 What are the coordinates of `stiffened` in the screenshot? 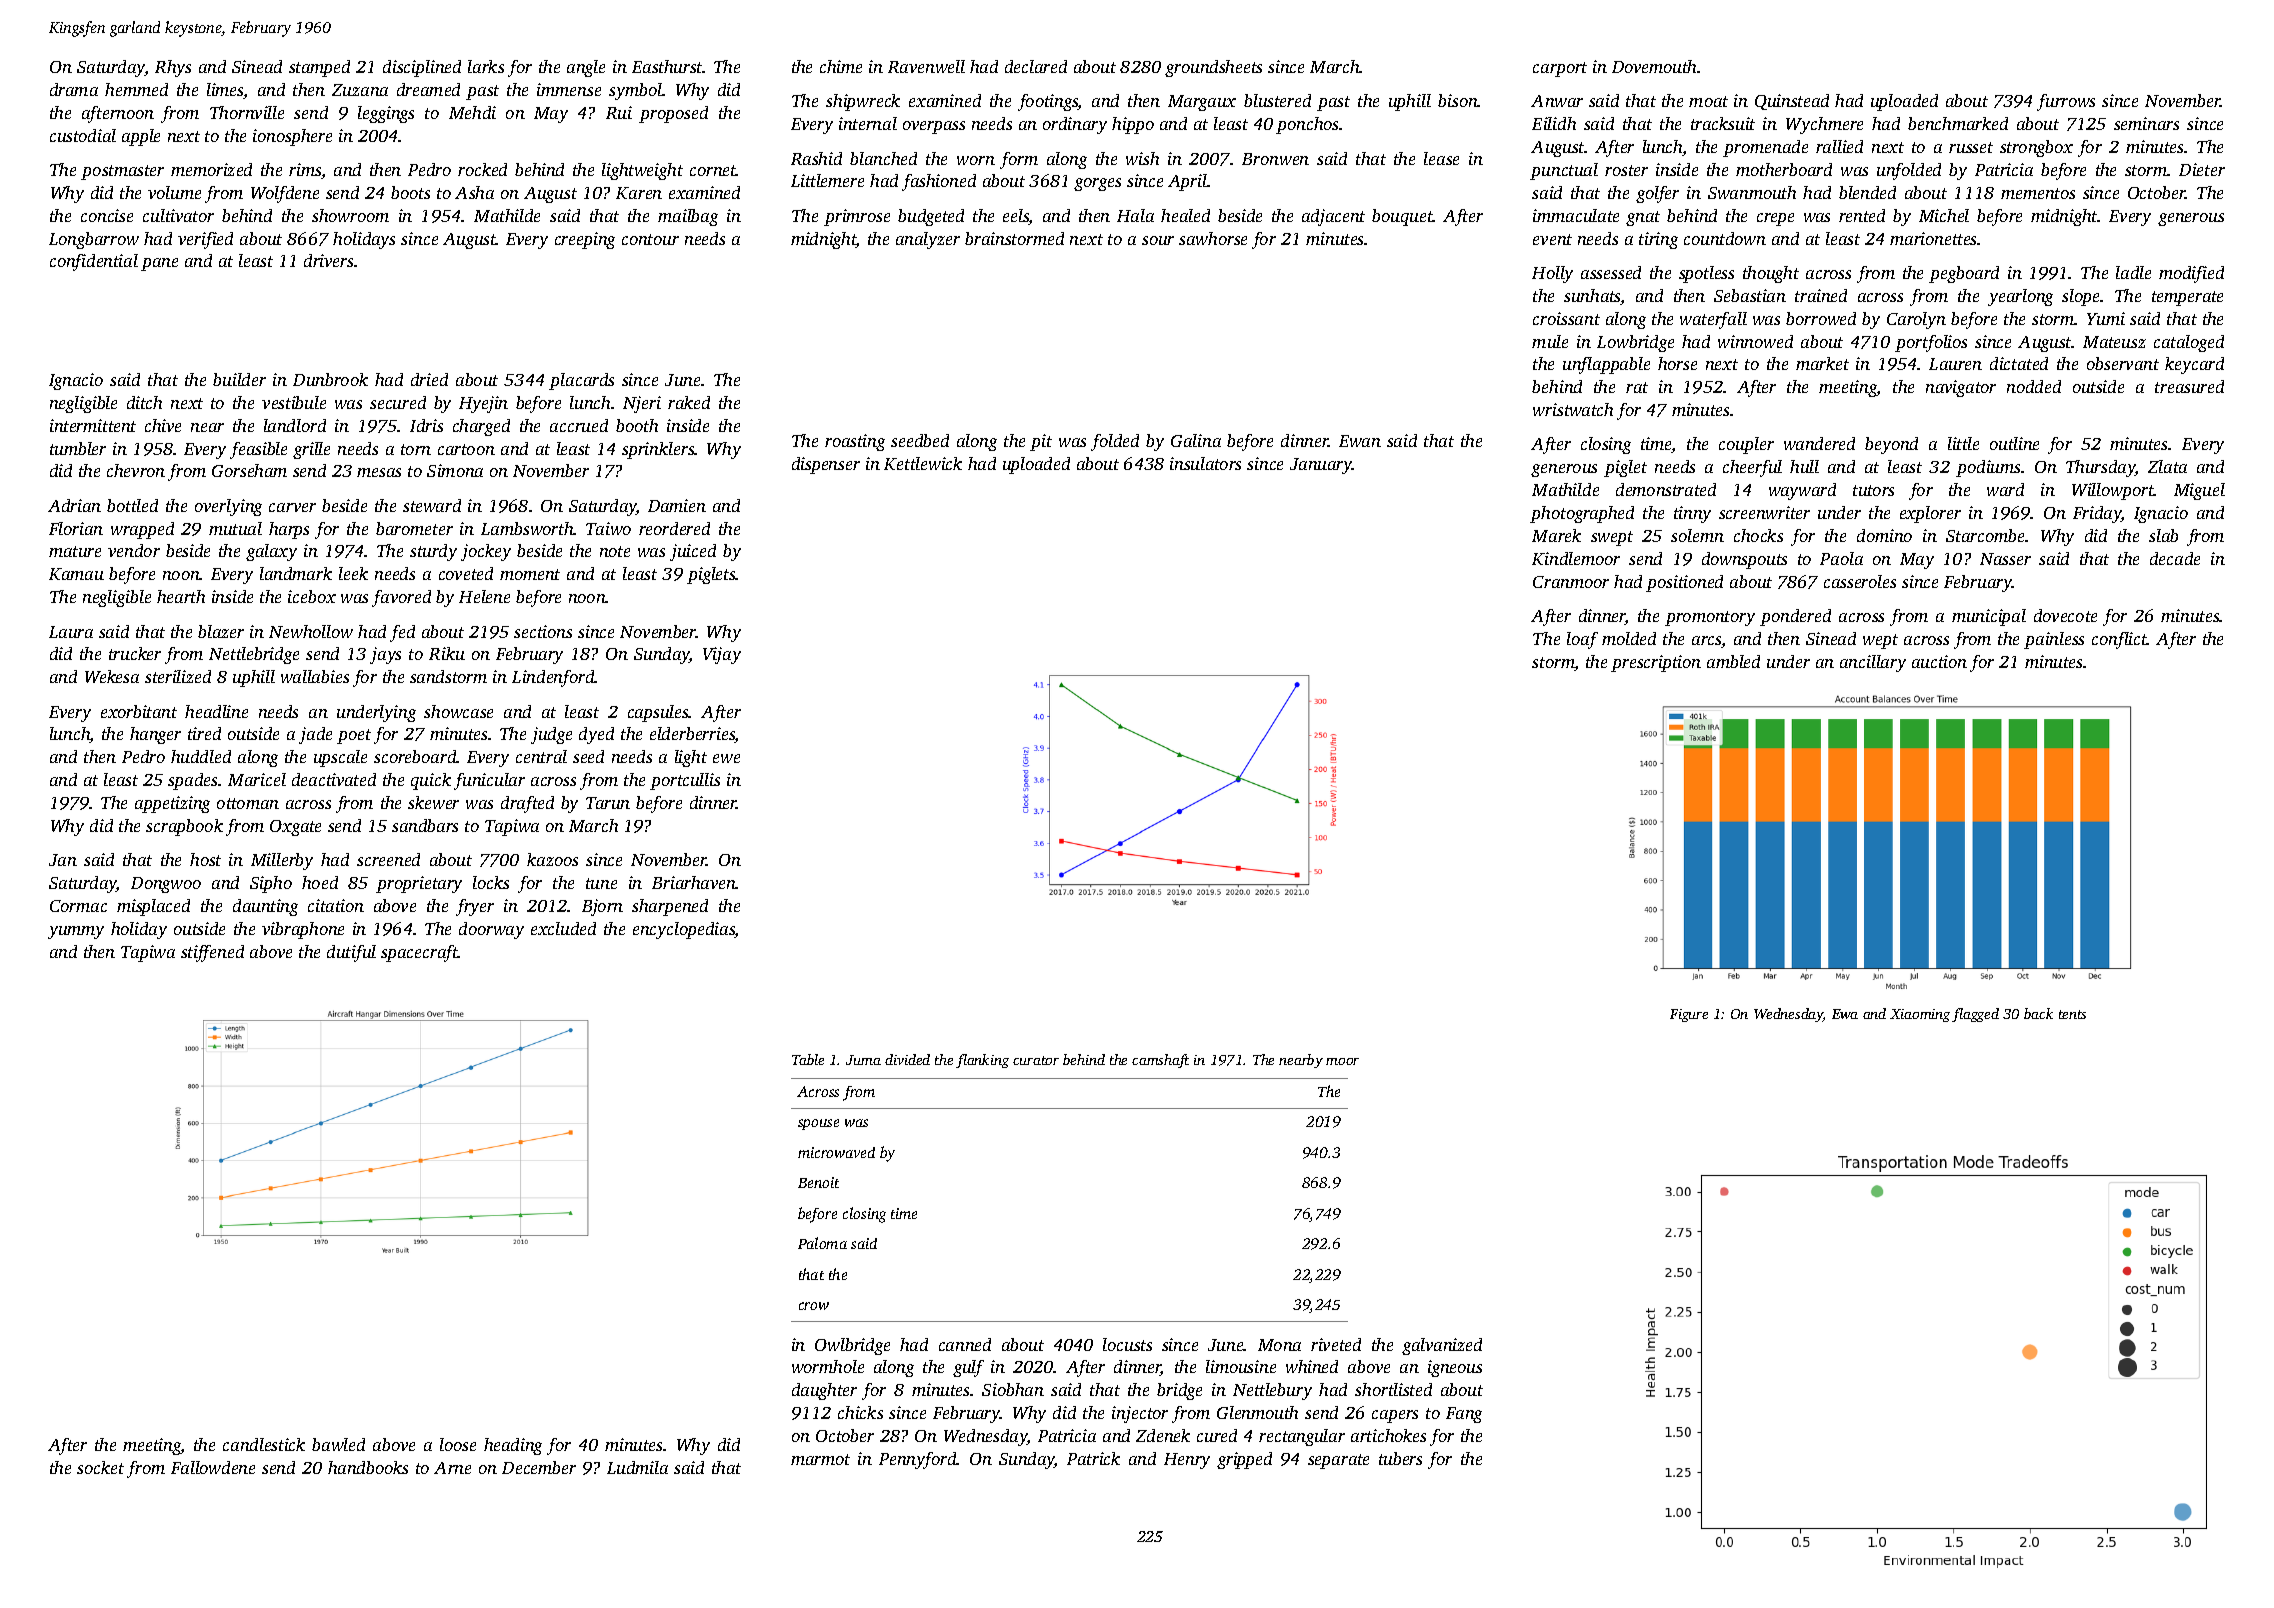 It's located at (212, 953).
